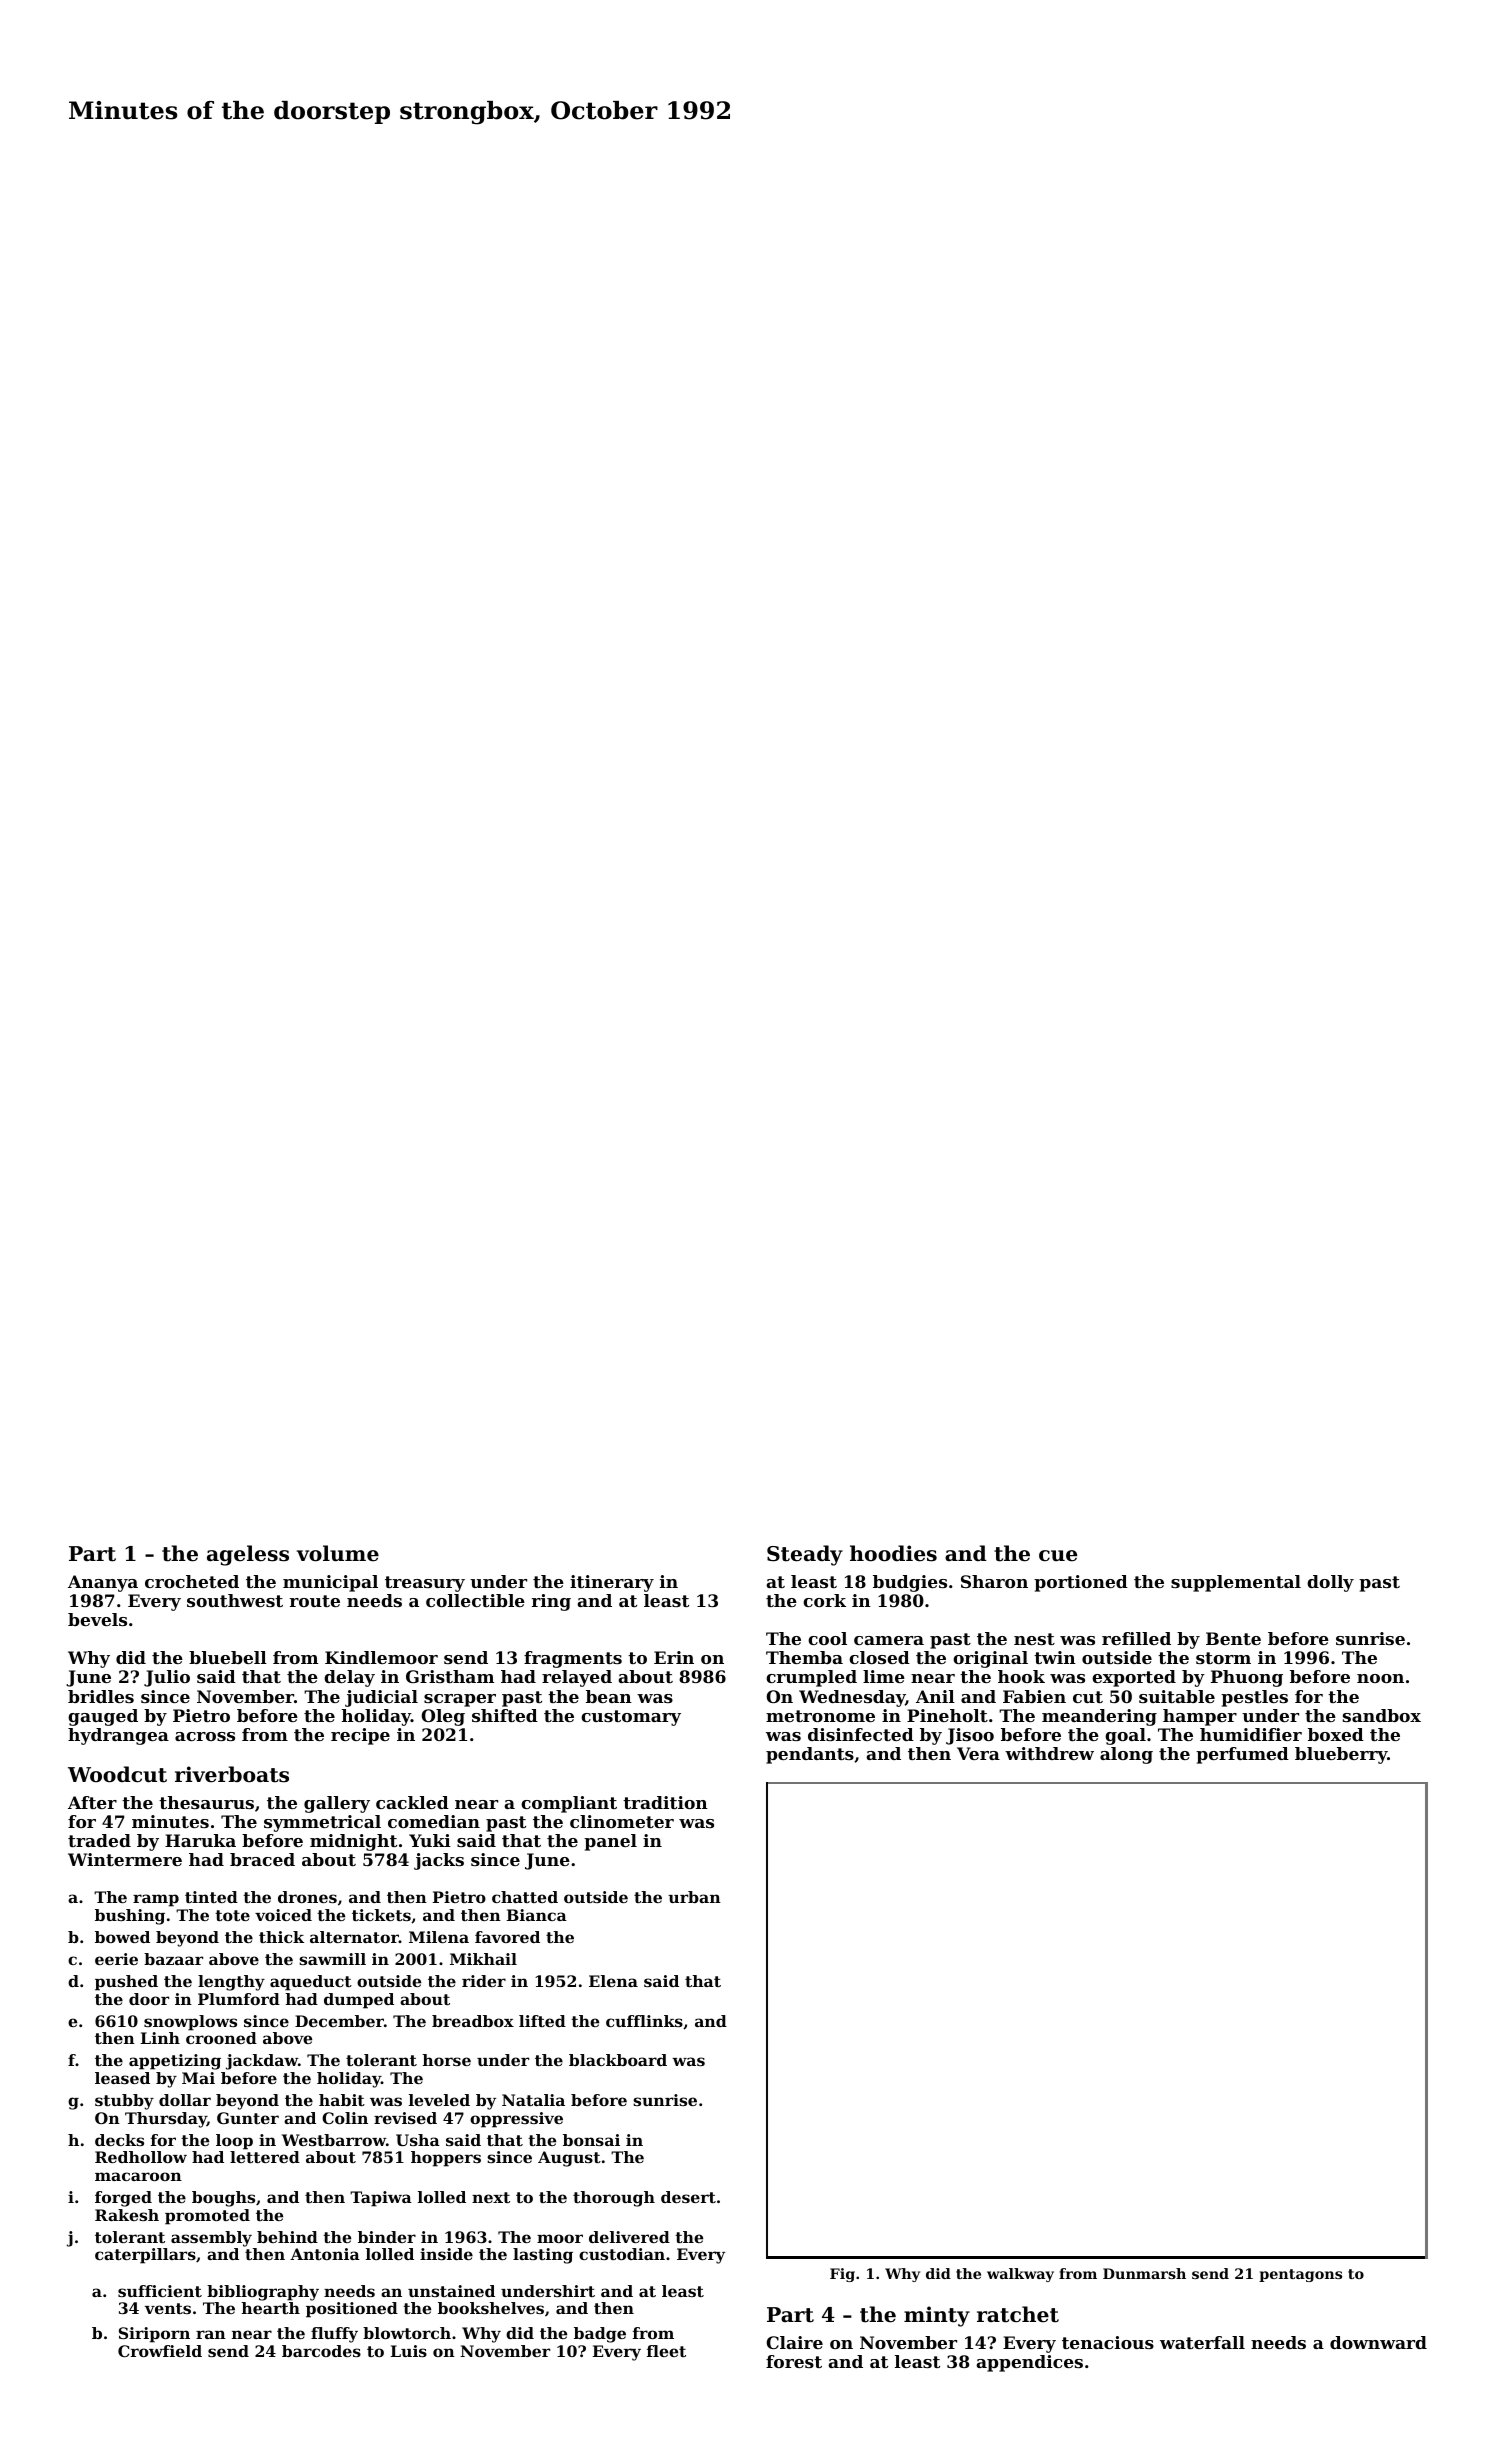 Image resolution: width=1496 pixels, height=2464 pixels. Describe the element at coordinates (168, 2308) in the page. I see `vents` at that location.
